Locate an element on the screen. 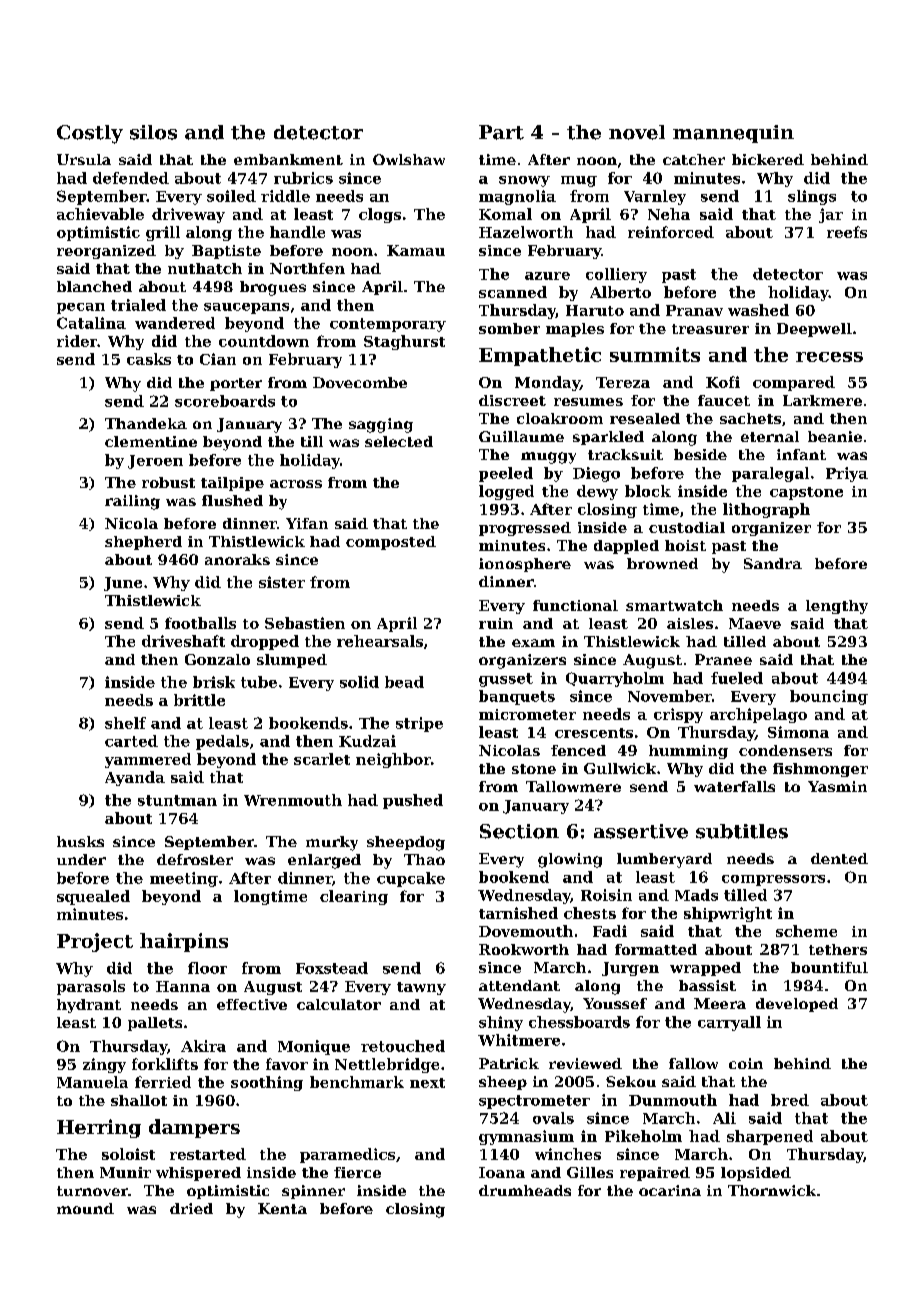  tarnished is located at coordinates (518, 913).
